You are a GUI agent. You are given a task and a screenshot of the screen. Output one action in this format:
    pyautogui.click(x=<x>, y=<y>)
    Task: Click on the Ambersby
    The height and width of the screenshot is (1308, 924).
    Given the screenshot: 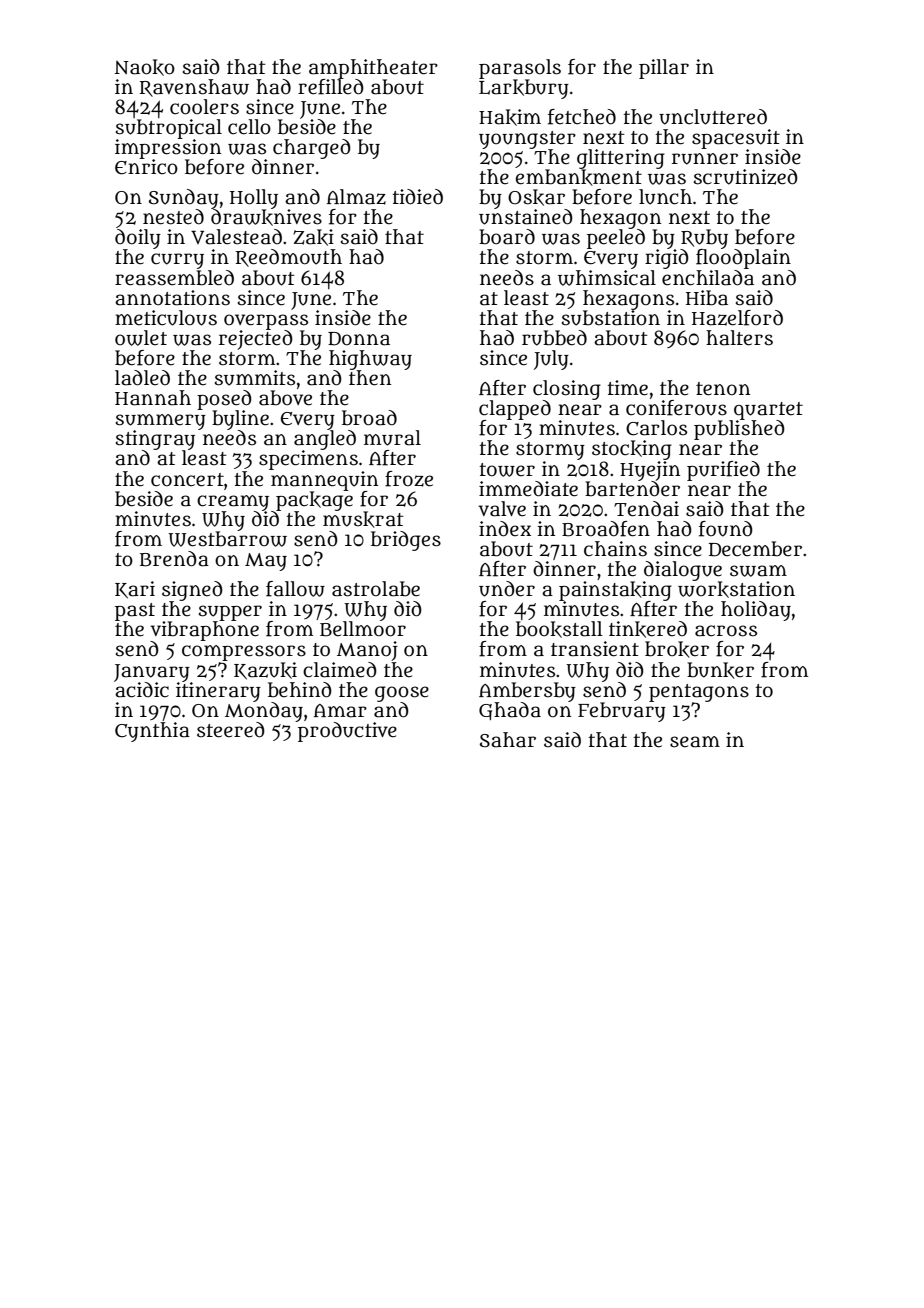 What is the action you would take?
    pyautogui.click(x=527, y=691)
